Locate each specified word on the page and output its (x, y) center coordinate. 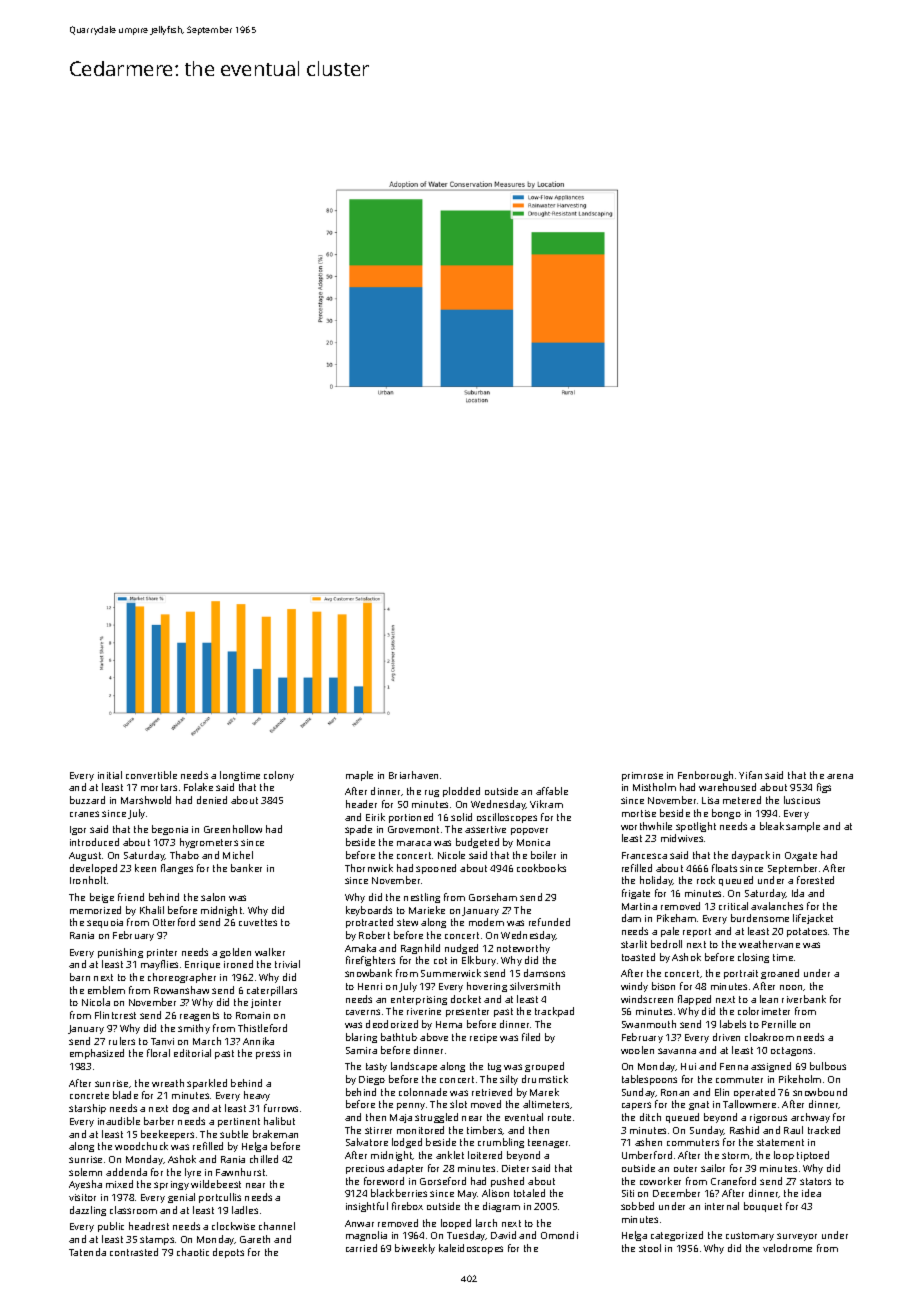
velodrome (787, 1248)
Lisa (710, 800)
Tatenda (87, 1252)
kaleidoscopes (471, 1249)
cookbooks (541, 868)
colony (279, 776)
